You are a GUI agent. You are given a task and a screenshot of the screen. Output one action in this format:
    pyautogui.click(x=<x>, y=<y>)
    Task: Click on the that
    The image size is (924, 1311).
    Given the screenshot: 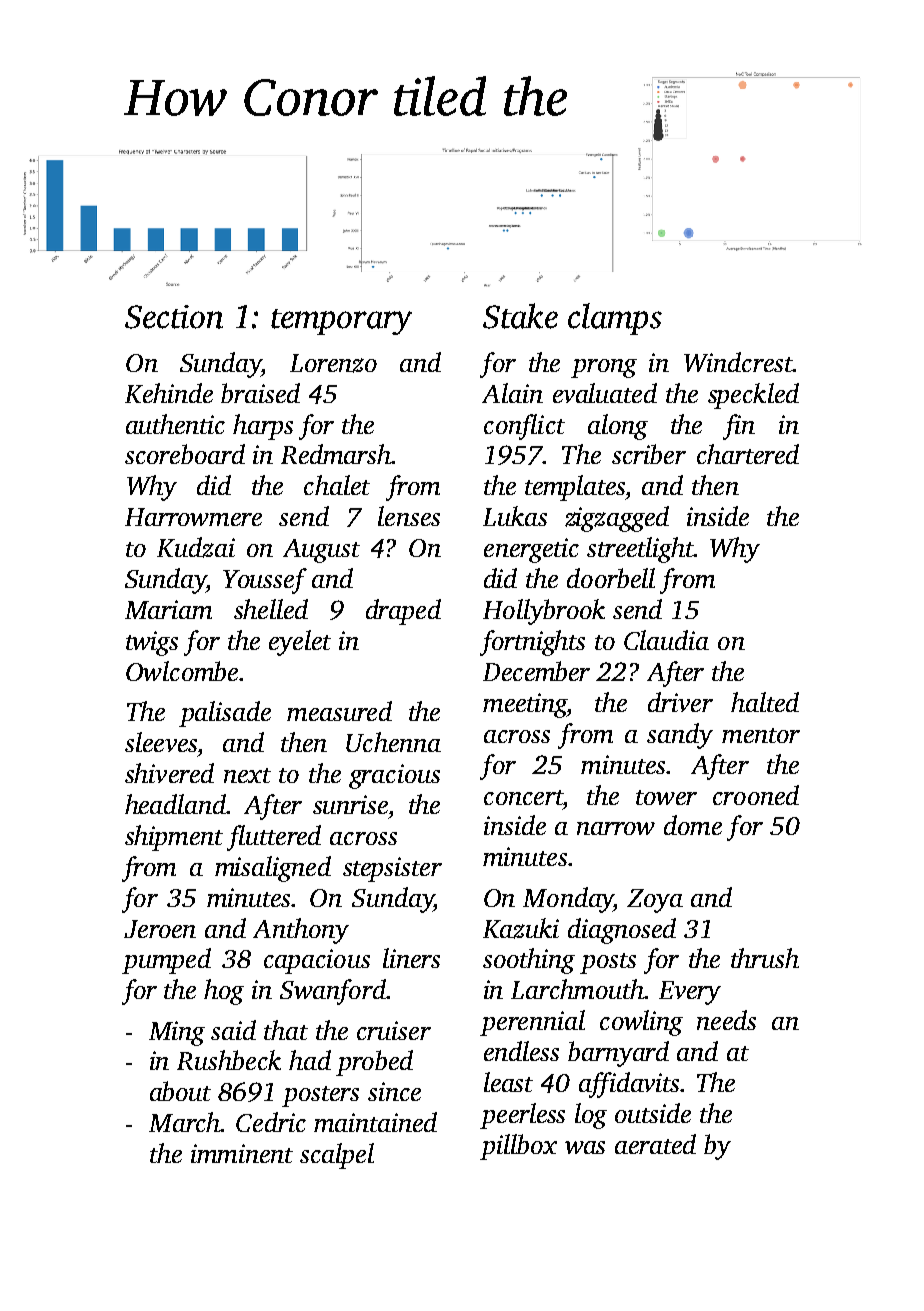 What is the action you would take?
    pyautogui.click(x=286, y=1030)
